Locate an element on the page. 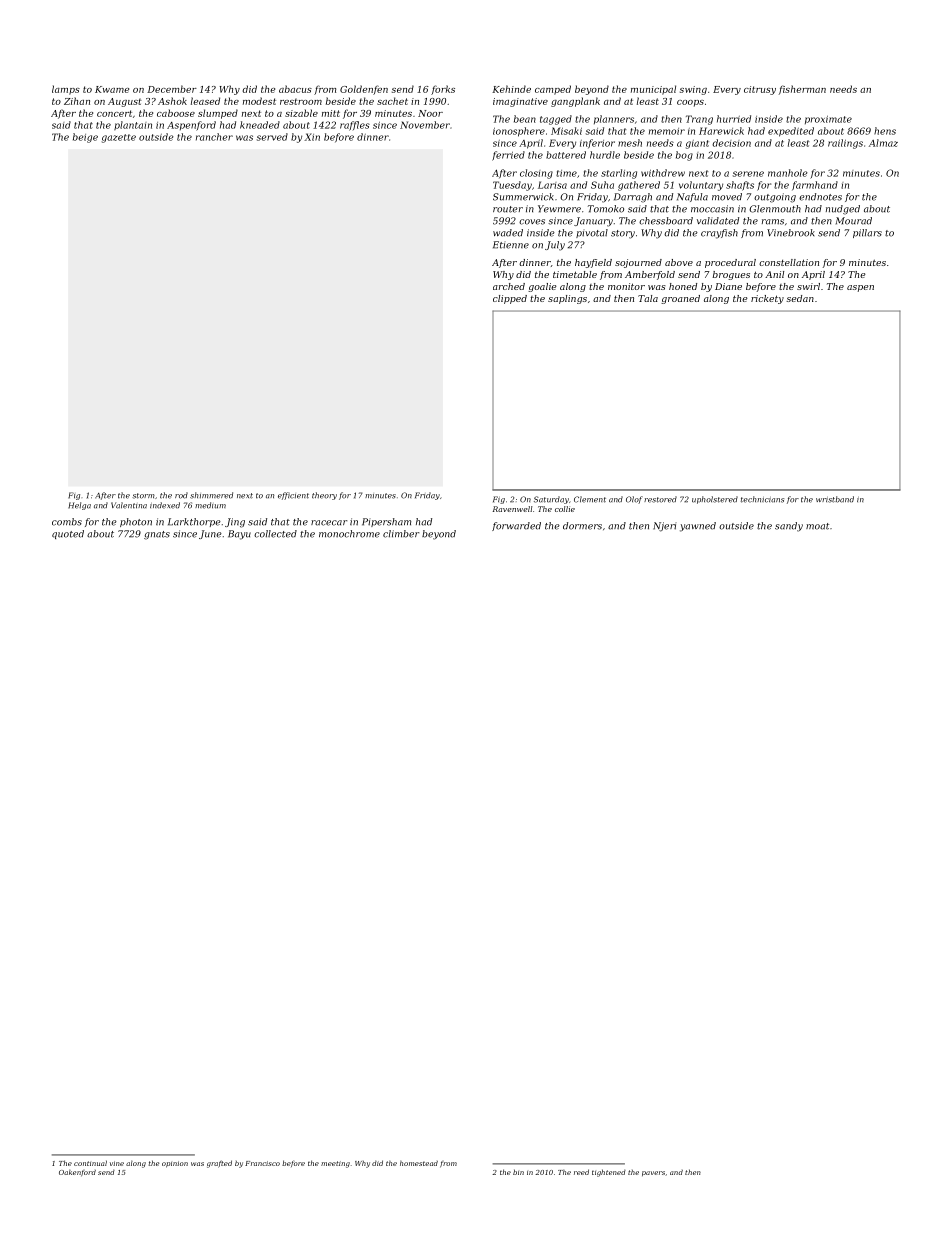 The width and height of the document is (952, 1233). moat is located at coordinates (817, 526).
